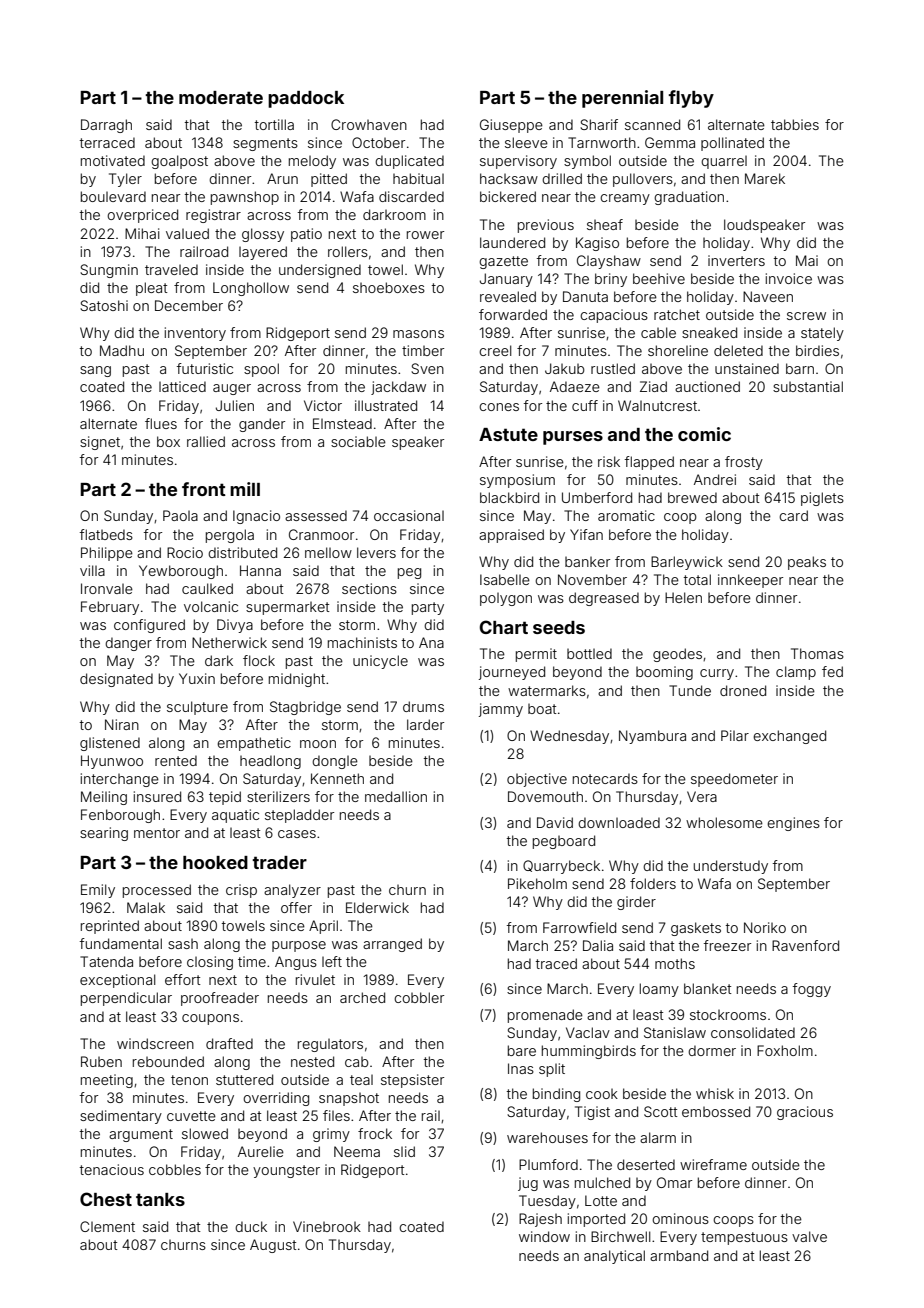  What do you see at coordinates (511, 126) in the screenshot?
I see `Giuseppe` at bounding box center [511, 126].
